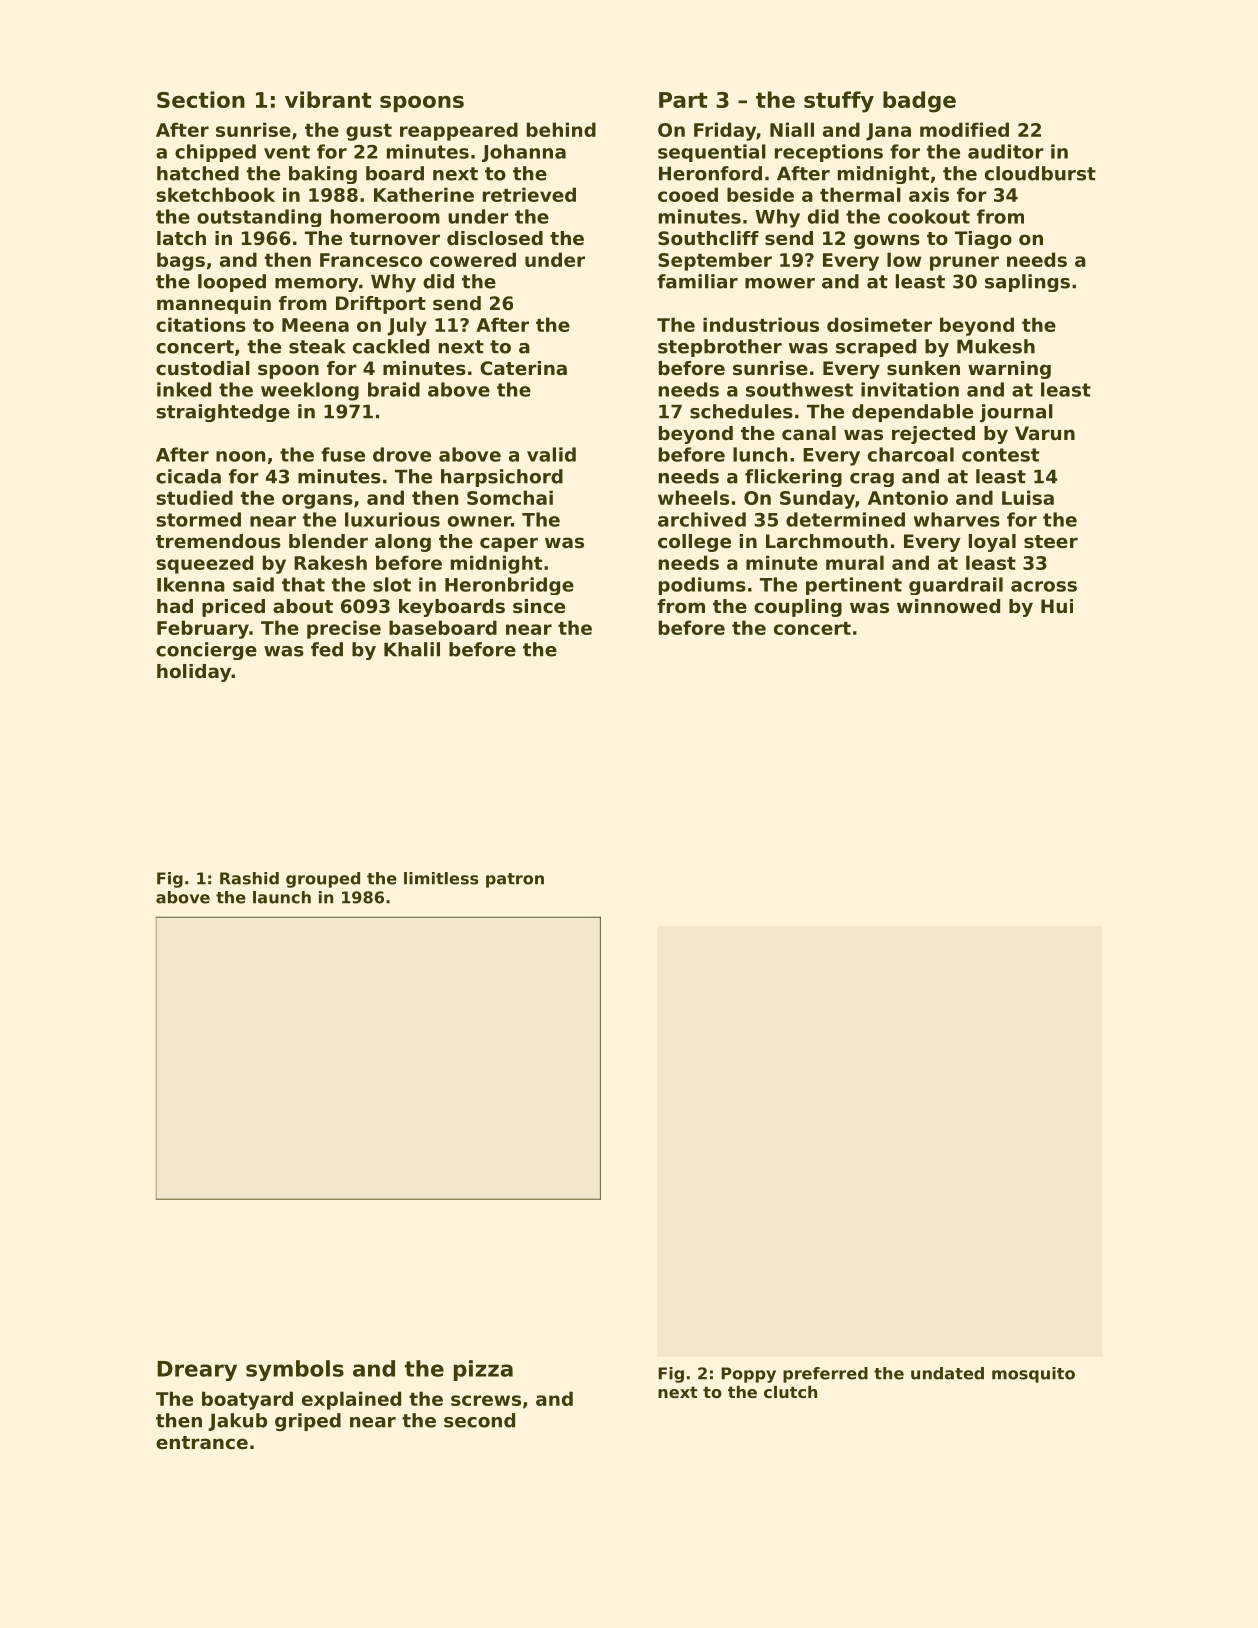 The image size is (1258, 1628). What do you see at coordinates (919, 102) in the screenshot?
I see `badge` at bounding box center [919, 102].
